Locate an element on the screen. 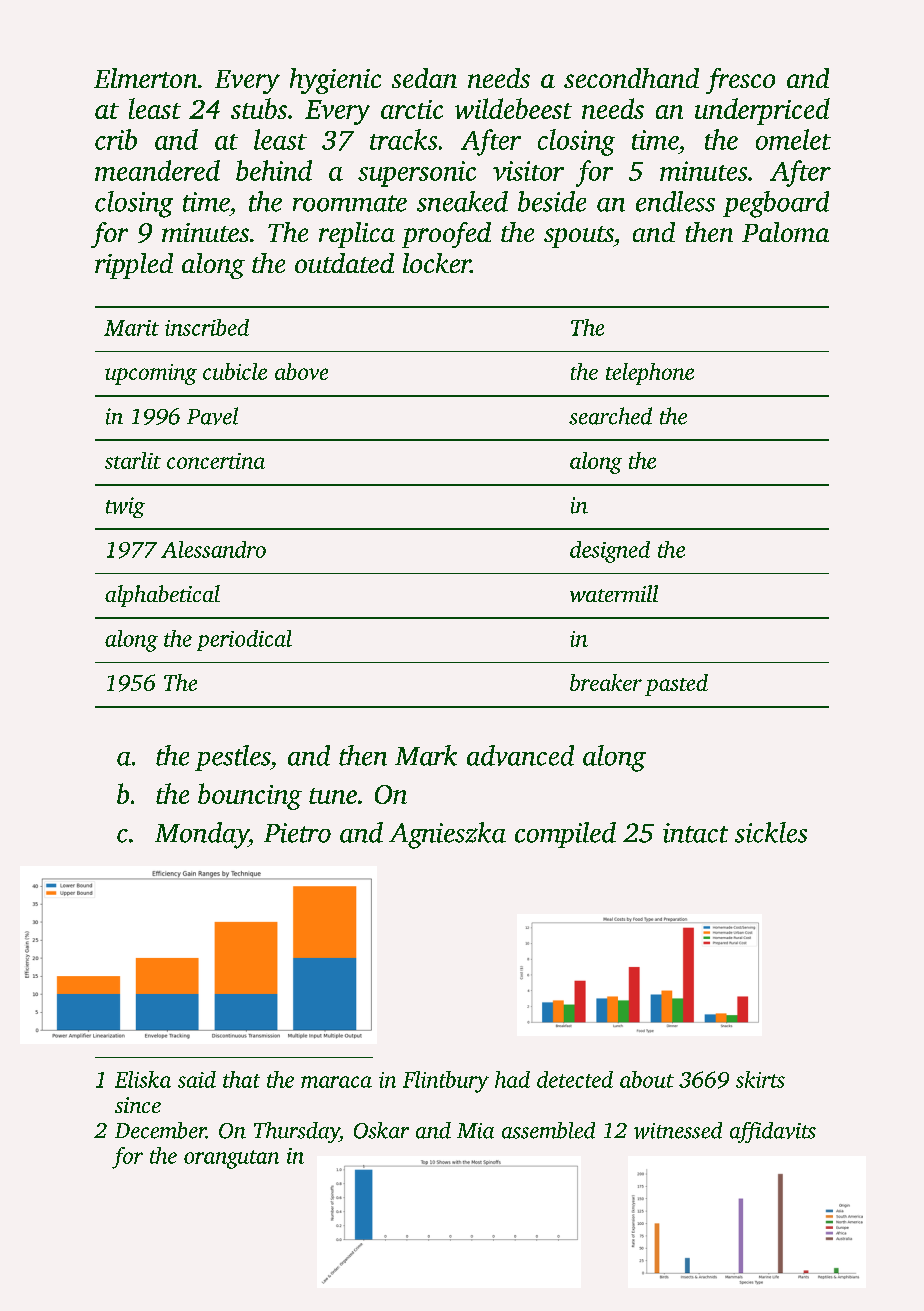 The height and width of the screenshot is (1311, 924). Paloma is located at coordinates (785, 232).
